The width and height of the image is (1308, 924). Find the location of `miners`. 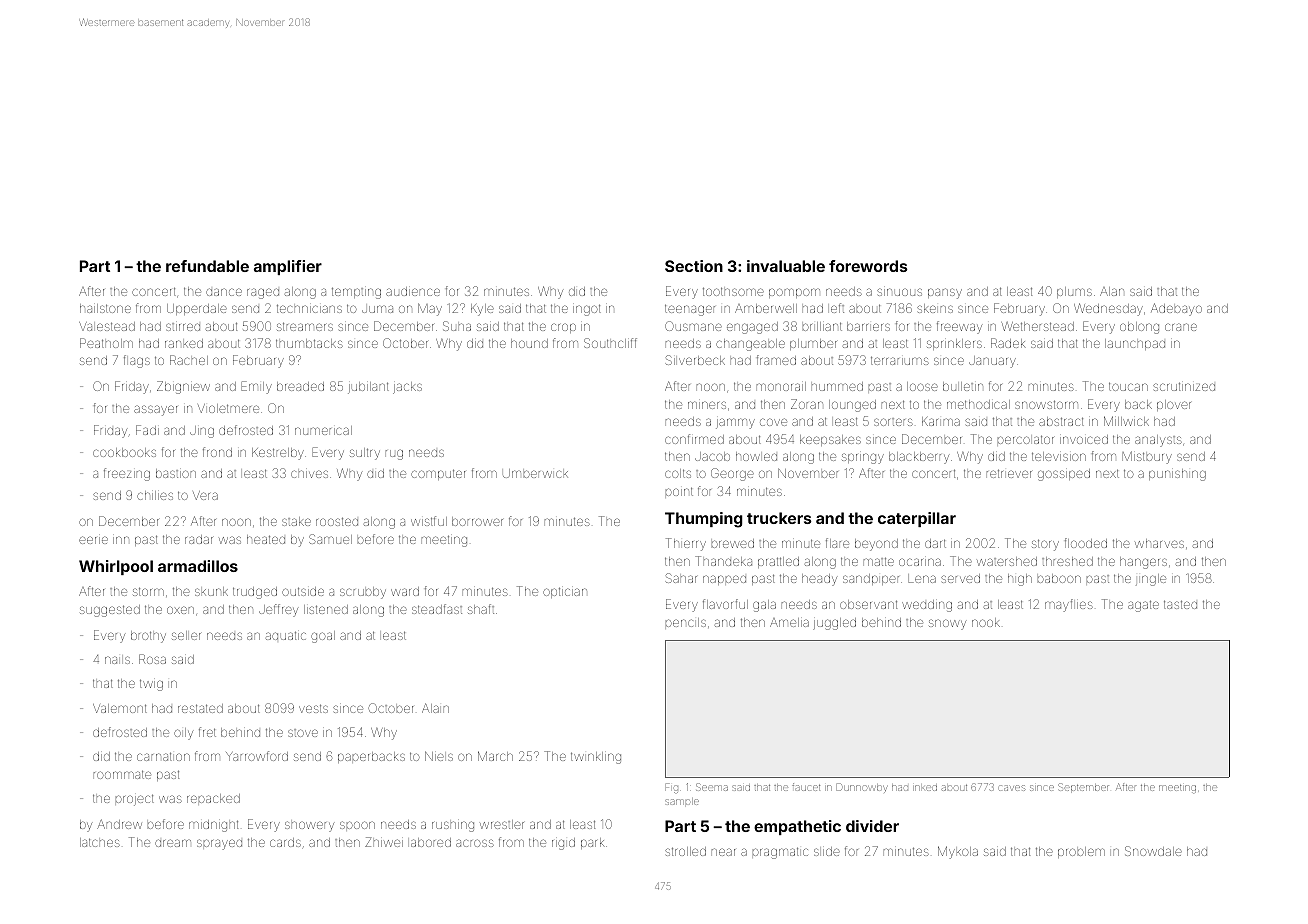

miners is located at coordinates (707, 405).
